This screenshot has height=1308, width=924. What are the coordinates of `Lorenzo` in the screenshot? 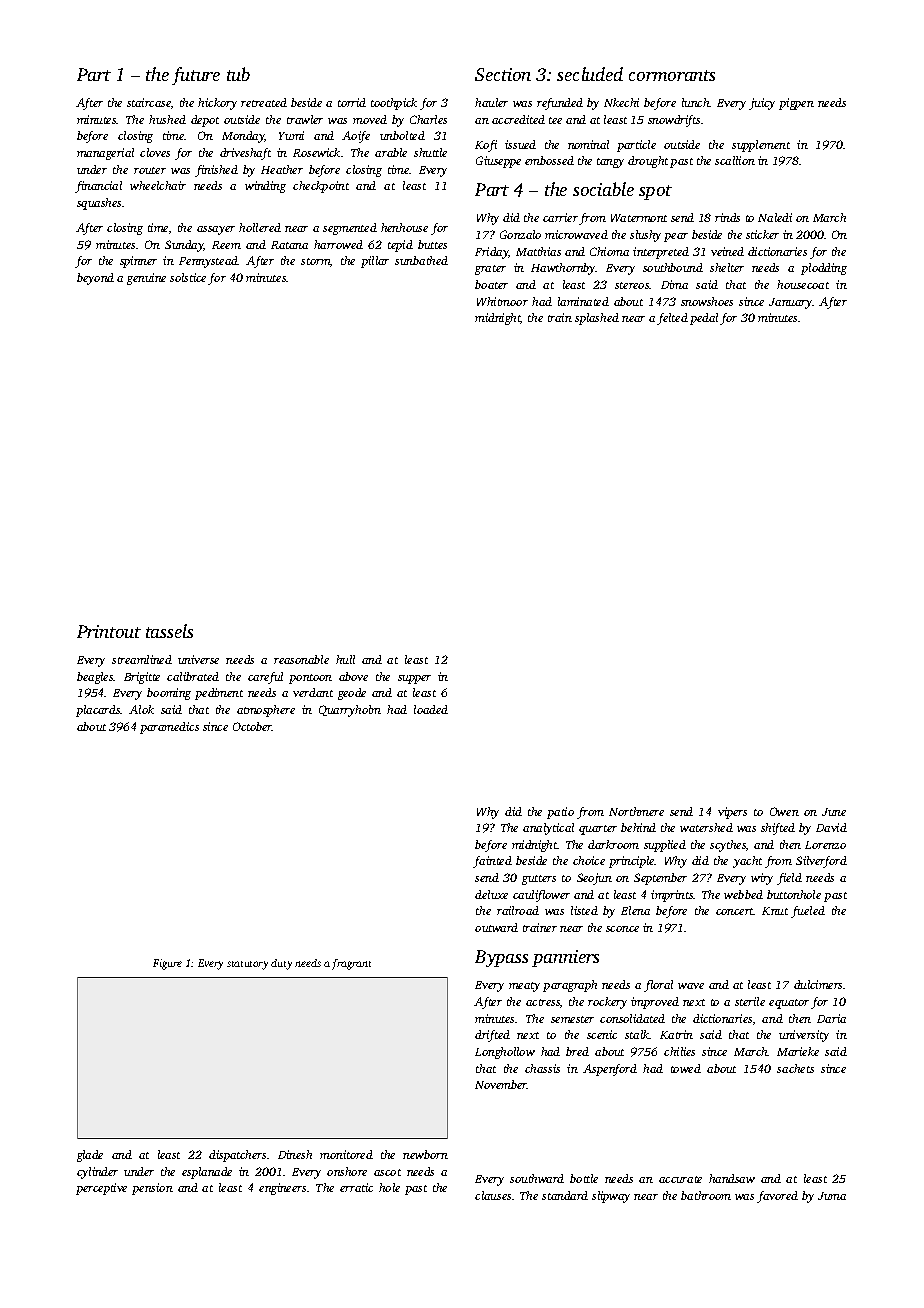 It's located at (825, 845).
